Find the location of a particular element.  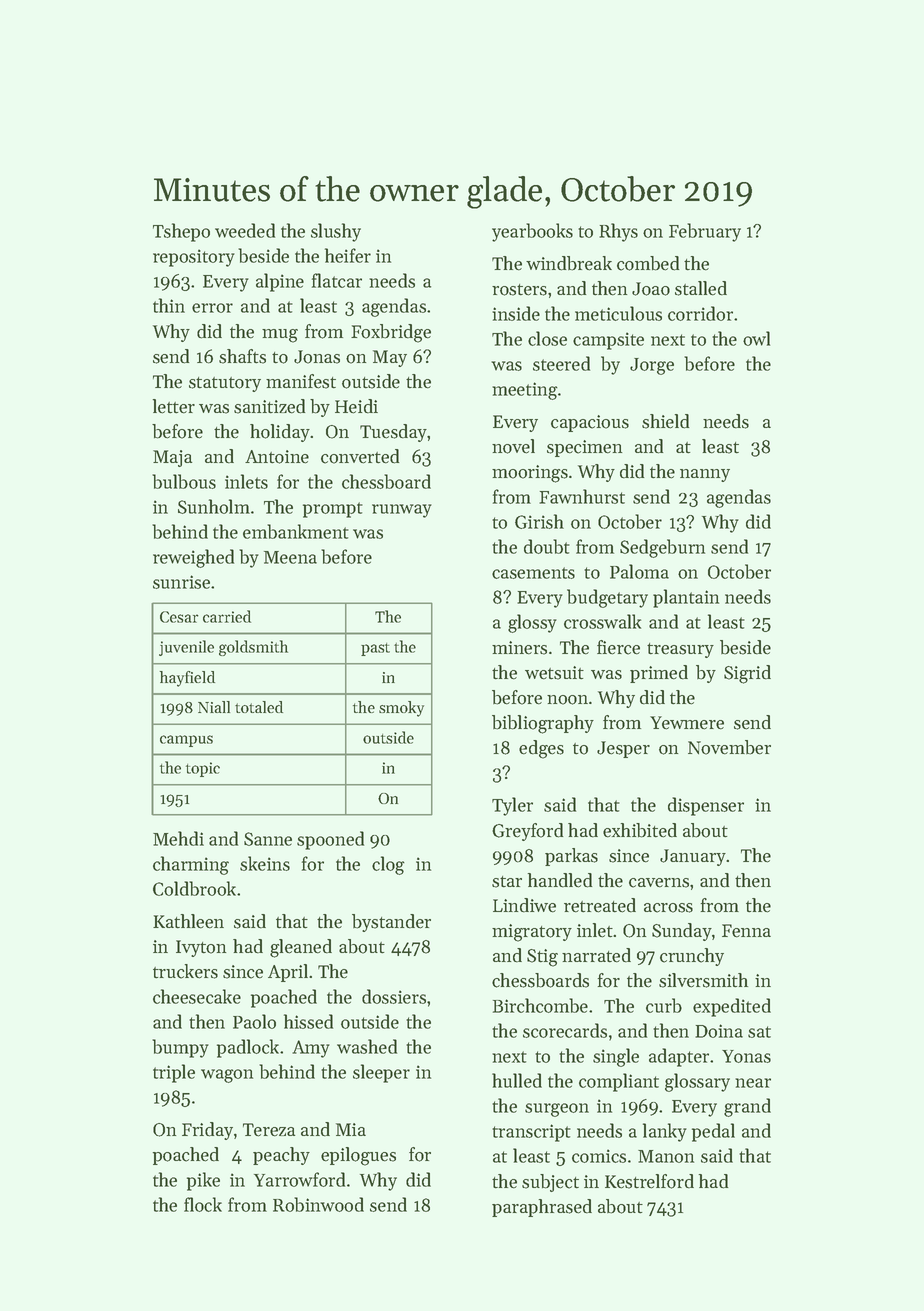

Cesar is located at coordinates (179, 617).
